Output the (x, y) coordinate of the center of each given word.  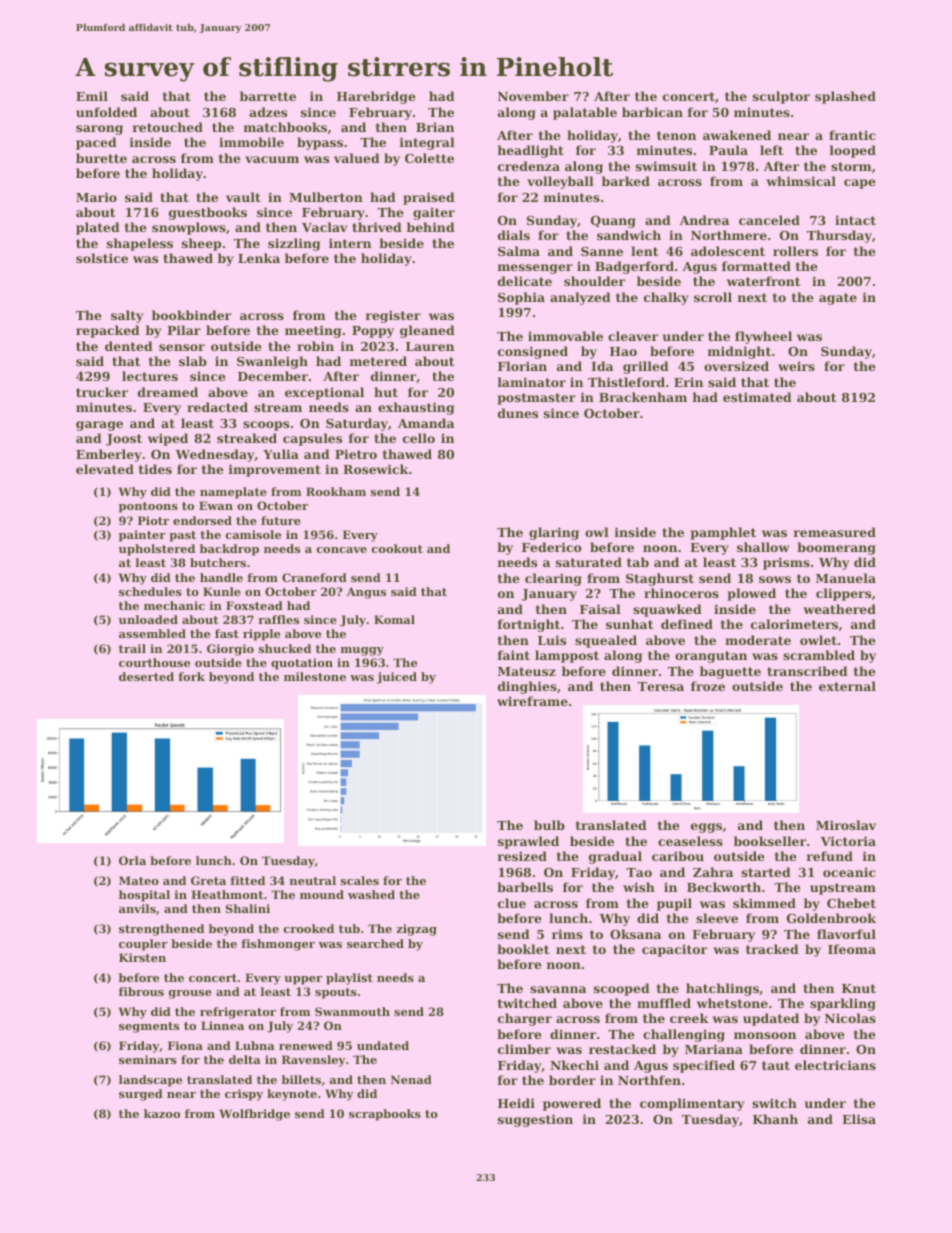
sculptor (781, 97)
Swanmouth (352, 1011)
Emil (92, 96)
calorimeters (794, 624)
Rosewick (375, 469)
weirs (796, 366)
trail (132, 648)
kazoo (162, 1113)
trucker (102, 392)
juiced (397, 678)
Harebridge (376, 97)
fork (191, 676)
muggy (362, 651)
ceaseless (690, 841)
